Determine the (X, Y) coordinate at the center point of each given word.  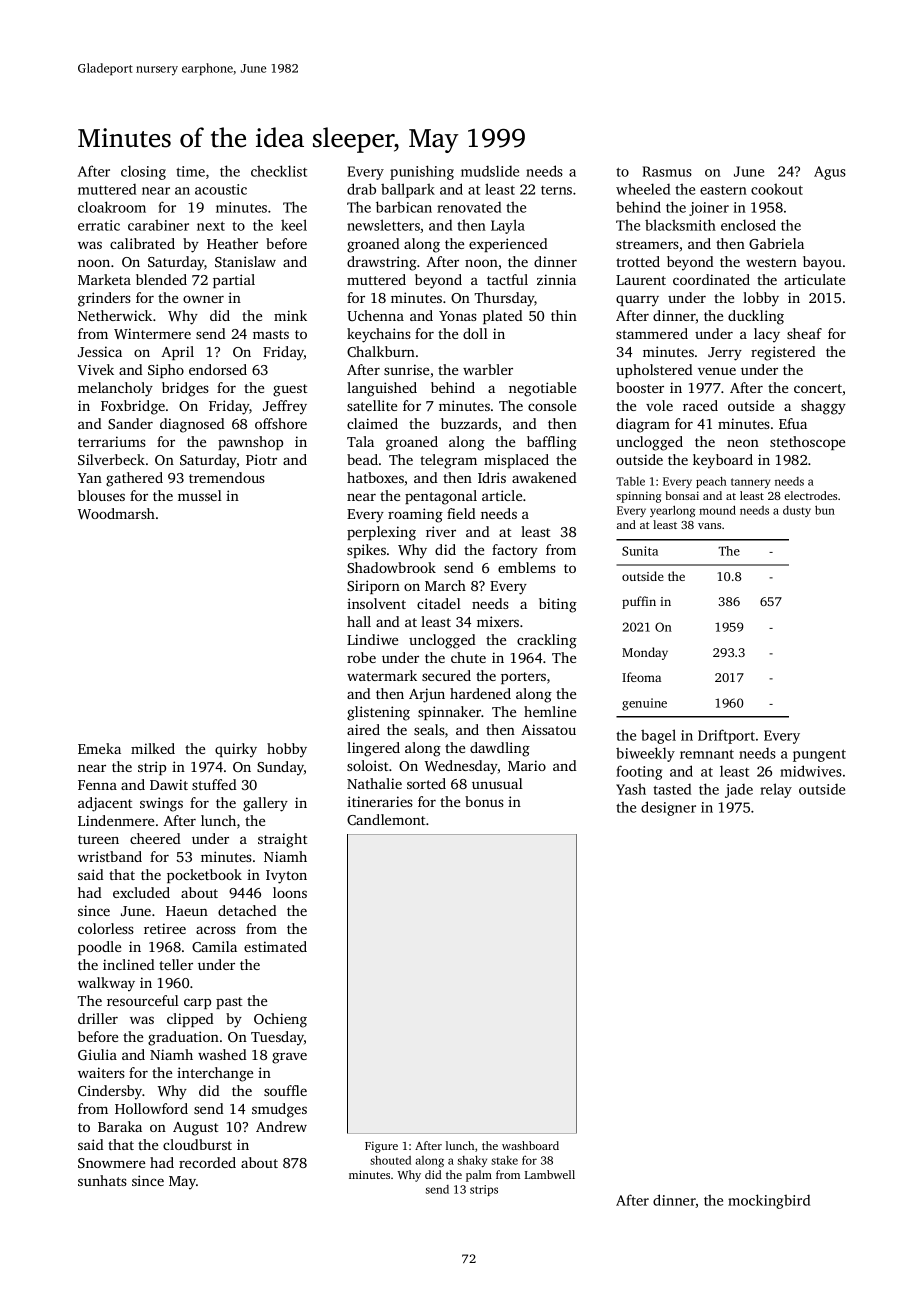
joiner (709, 209)
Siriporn (373, 587)
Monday (645, 653)
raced (700, 405)
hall (359, 621)
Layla (508, 226)
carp (197, 1003)
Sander (130, 423)
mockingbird (769, 1201)
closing (143, 172)
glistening (378, 713)
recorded (207, 1162)
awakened (544, 477)
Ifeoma (641, 677)
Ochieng (280, 1020)
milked (153, 748)
